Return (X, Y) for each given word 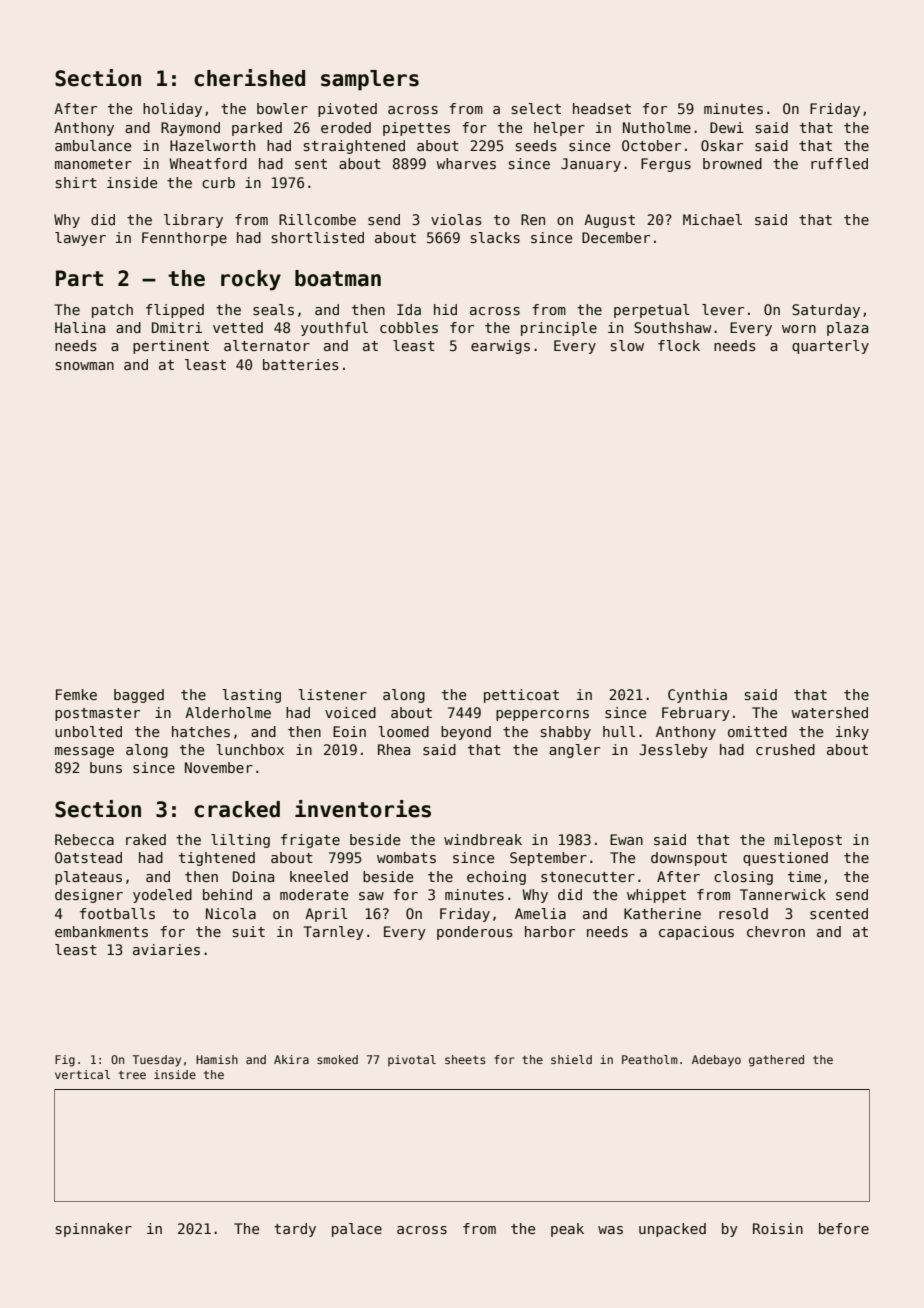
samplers (370, 80)
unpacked (672, 1230)
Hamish (217, 1059)
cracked (237, 809)
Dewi (727, 127)
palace (357, 1230)
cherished (249, 78)
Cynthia (697, 696)
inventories (363, 809)
